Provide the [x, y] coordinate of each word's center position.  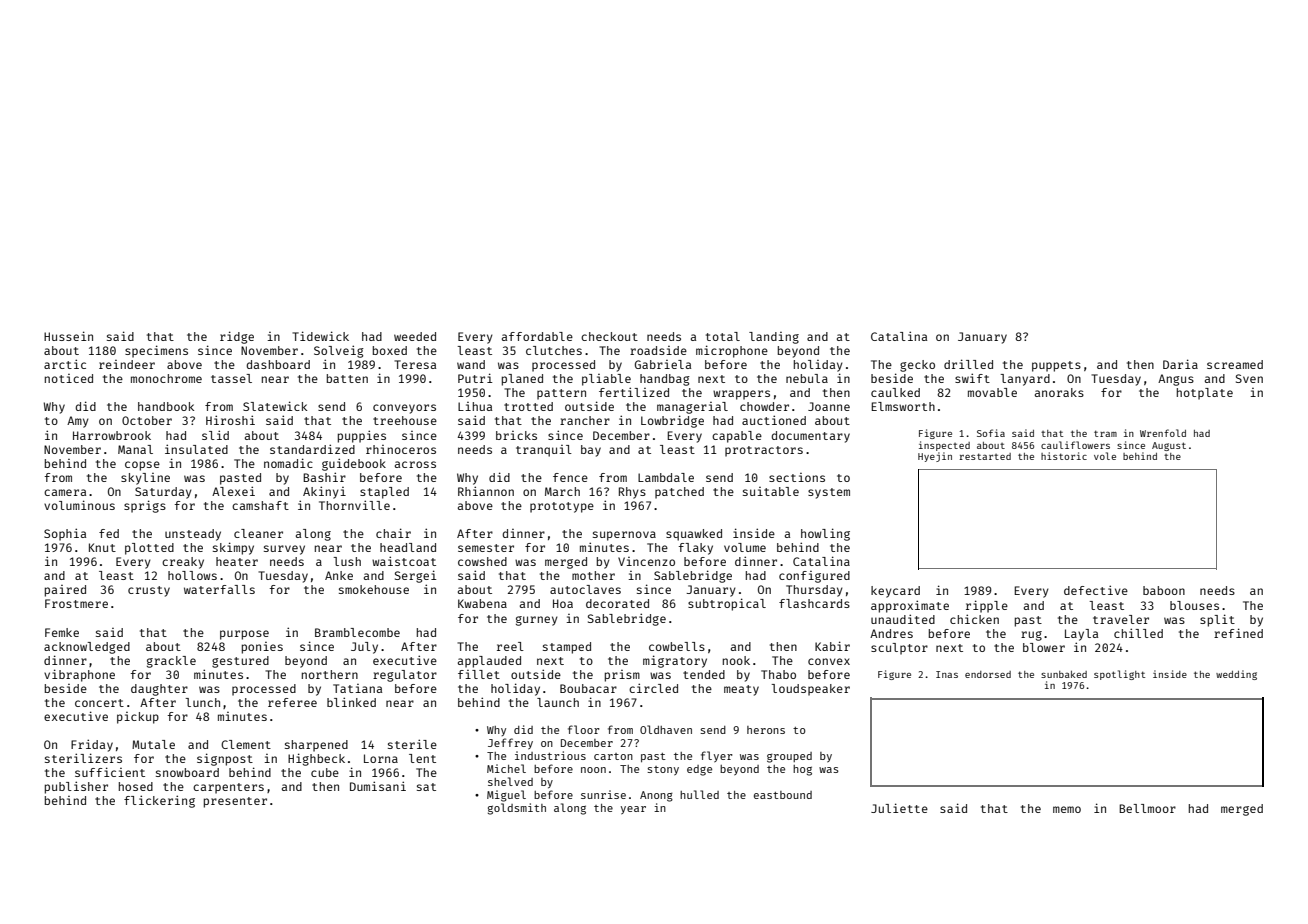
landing [774, 338]
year [633, 810]
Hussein [68, 336]
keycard [895, 592]
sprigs [145, 506]
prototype [562, 507]
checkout [609, 336]
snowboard [187, 772]
